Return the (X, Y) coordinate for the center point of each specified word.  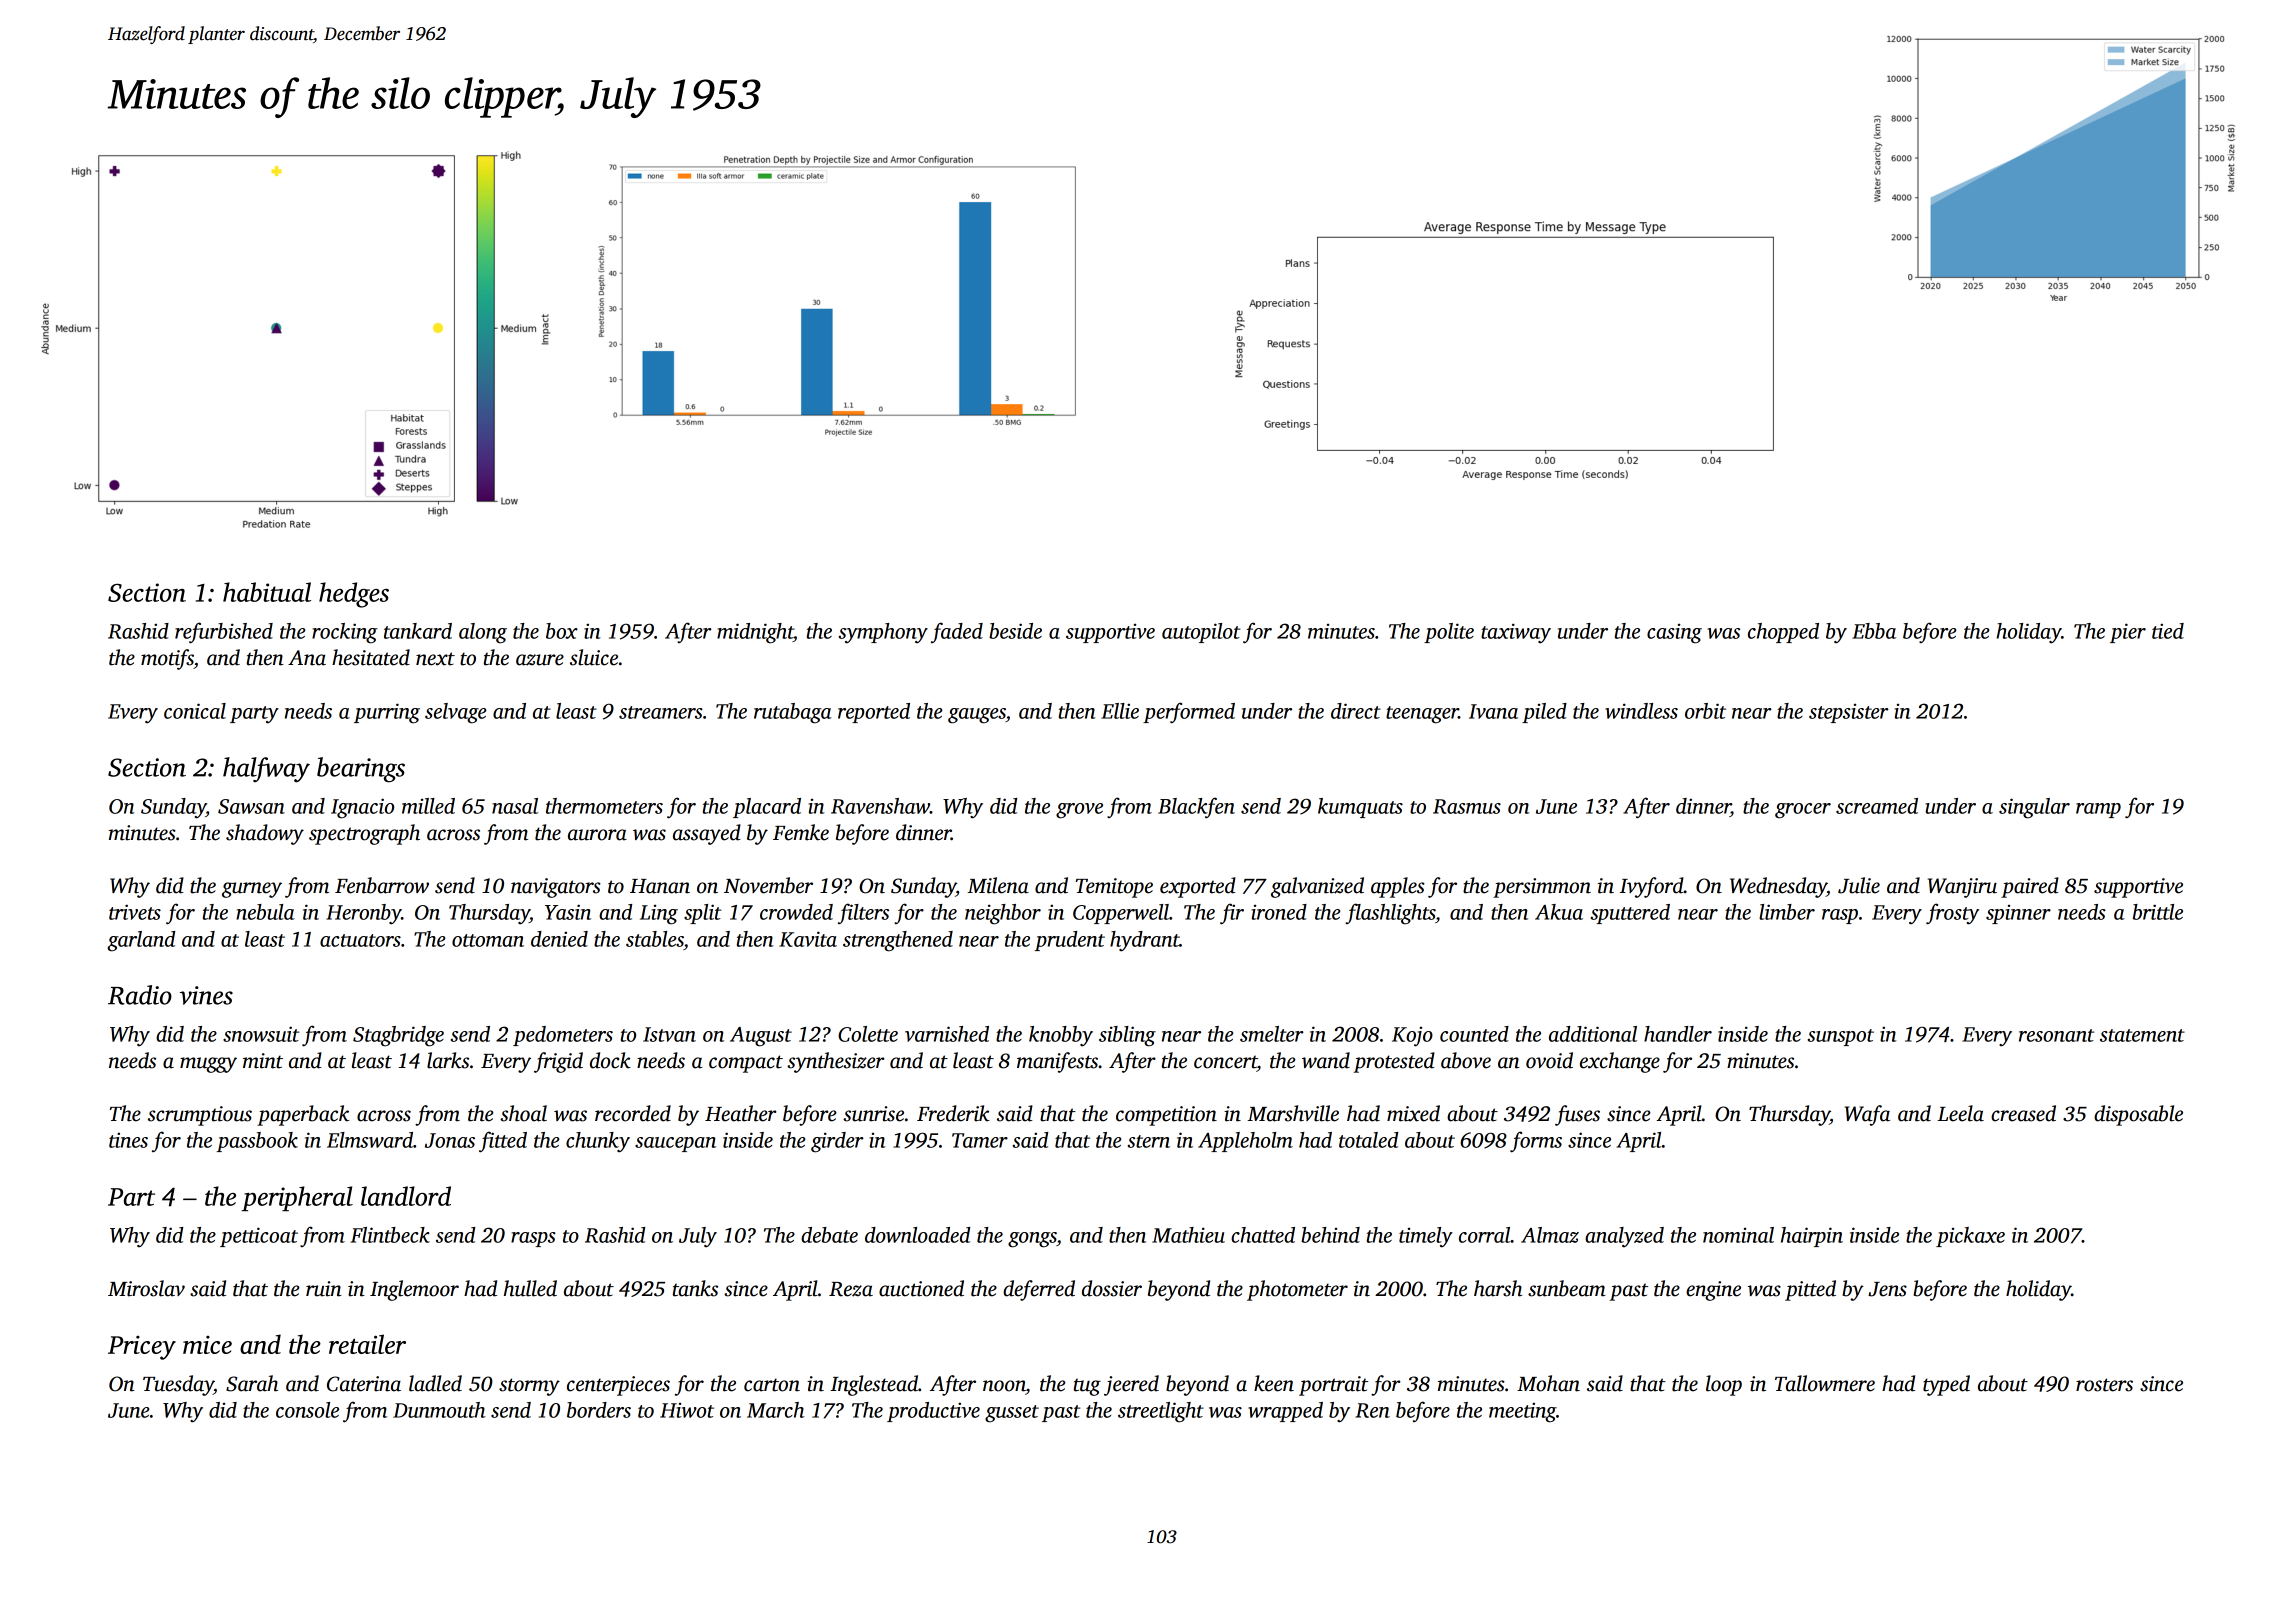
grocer (1803, 811)
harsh (1498, 1288)
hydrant (1145, 941)
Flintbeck (390, 1235)
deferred (1039, 1290)
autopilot (1201, 633)
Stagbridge (398, 1036)
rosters (2104, 1385)
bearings (361, 770)
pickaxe (1970, 1237)
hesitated (371, 657)
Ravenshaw (880, 806)
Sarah (252, 1383)
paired (2030, 887)
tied (2168, 631)
